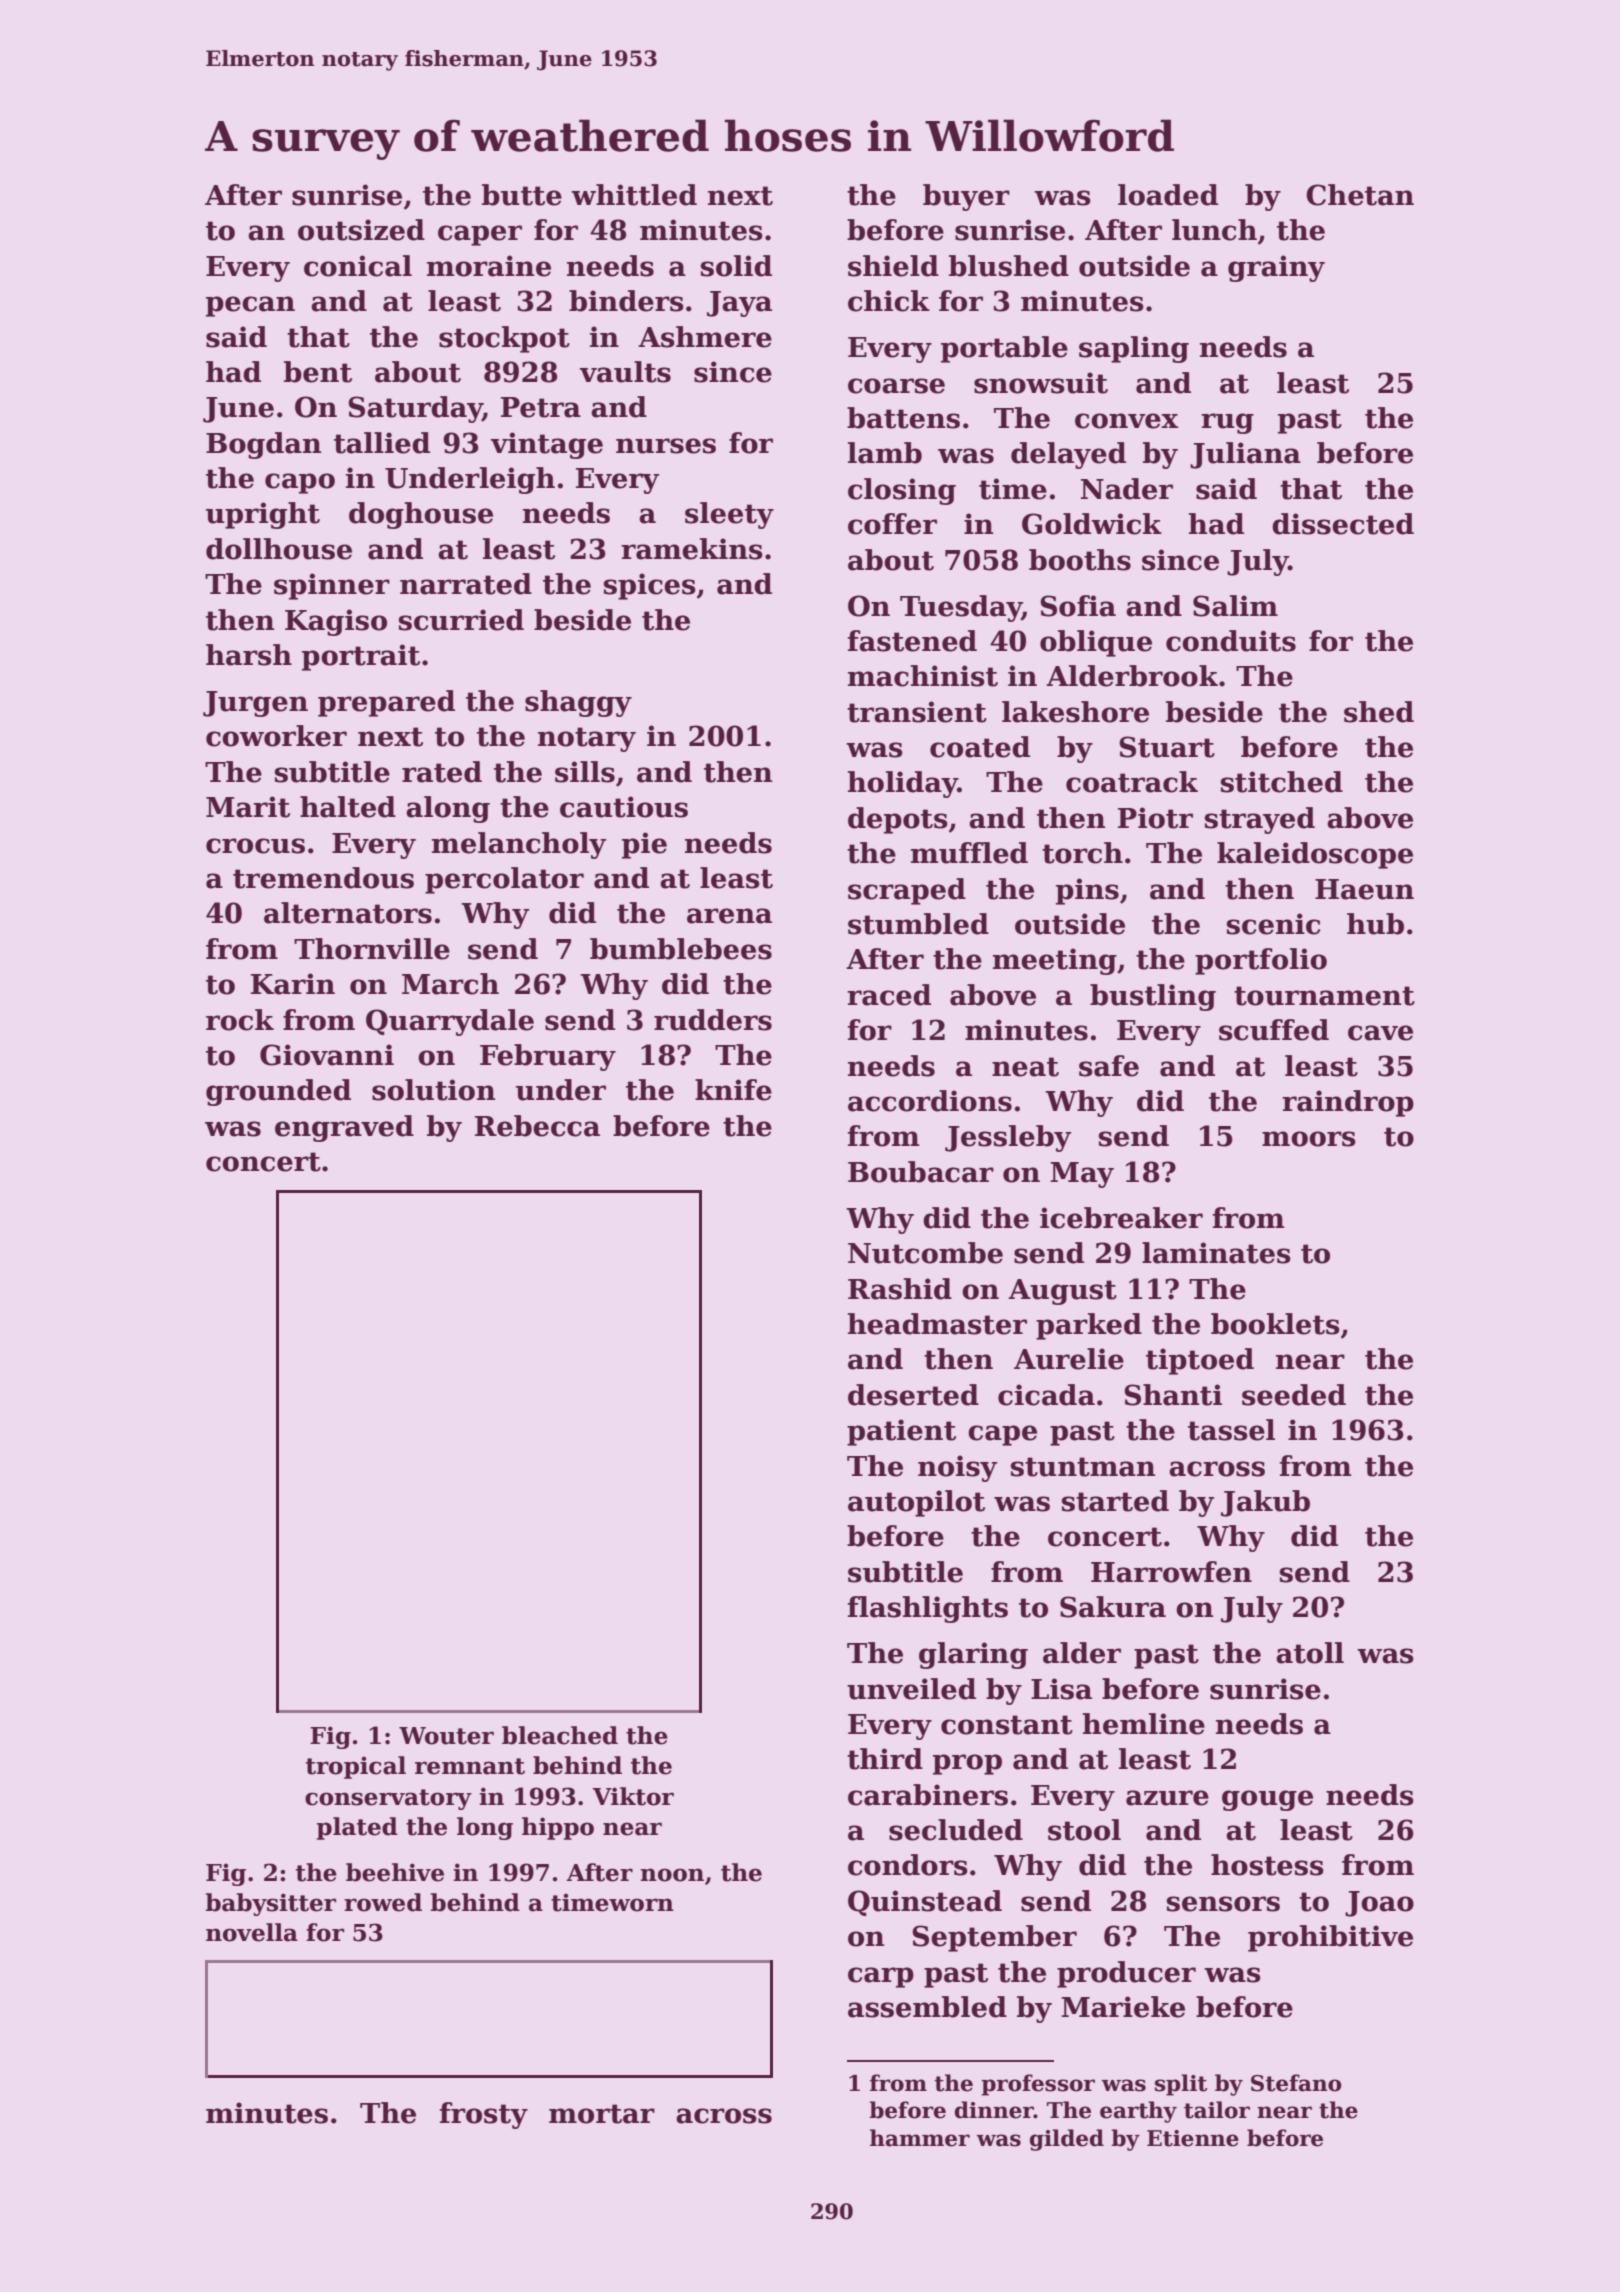 This screenshot has height=2292, width=1620. What do you see at coordinates (361, 230) in the screenshot?
I see `outsized` at bounding box center [361, 230].
